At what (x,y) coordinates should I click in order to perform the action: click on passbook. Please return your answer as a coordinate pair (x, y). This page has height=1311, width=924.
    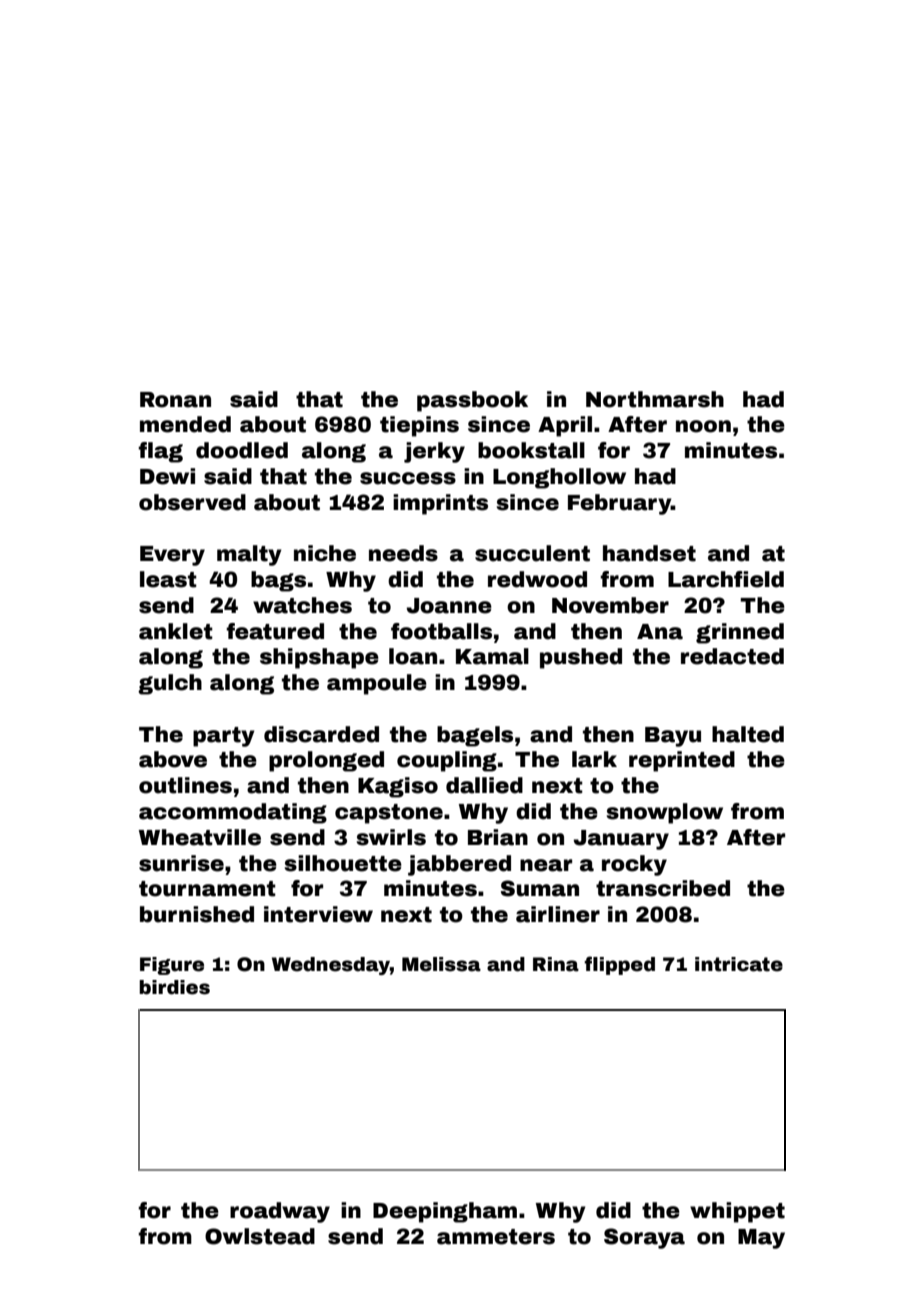
    Looking at the image, I should click on (472, 401).
